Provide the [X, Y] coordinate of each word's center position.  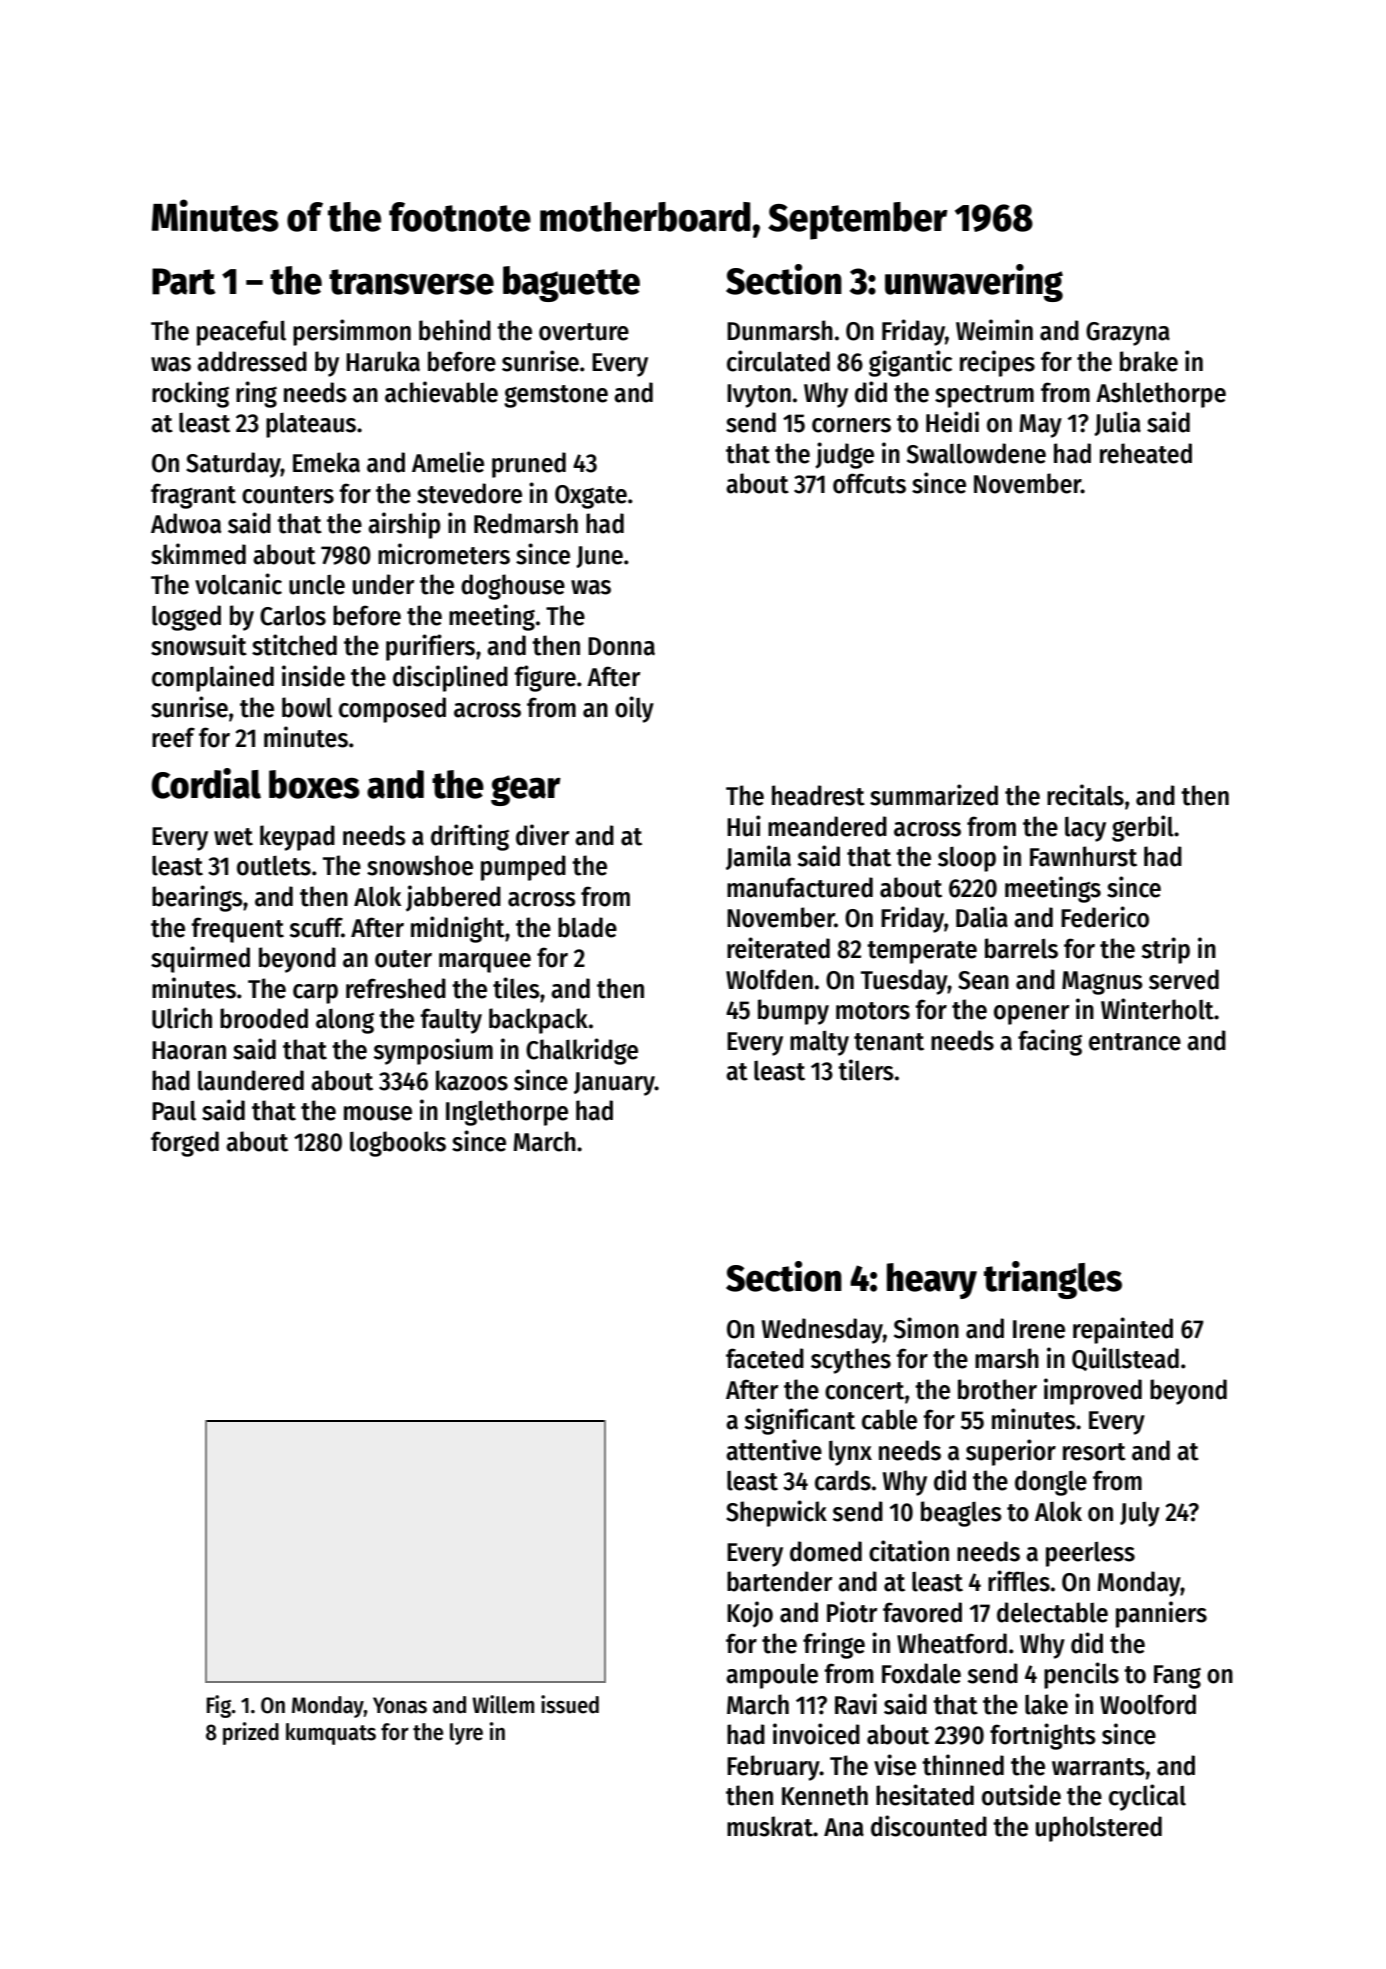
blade [587, 927]
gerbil [1143, 828]
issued [570, 1704]
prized [251, 1733]
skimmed [198, 554]
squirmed [200, 959]
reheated [1146, 453]
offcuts [869, 483]
